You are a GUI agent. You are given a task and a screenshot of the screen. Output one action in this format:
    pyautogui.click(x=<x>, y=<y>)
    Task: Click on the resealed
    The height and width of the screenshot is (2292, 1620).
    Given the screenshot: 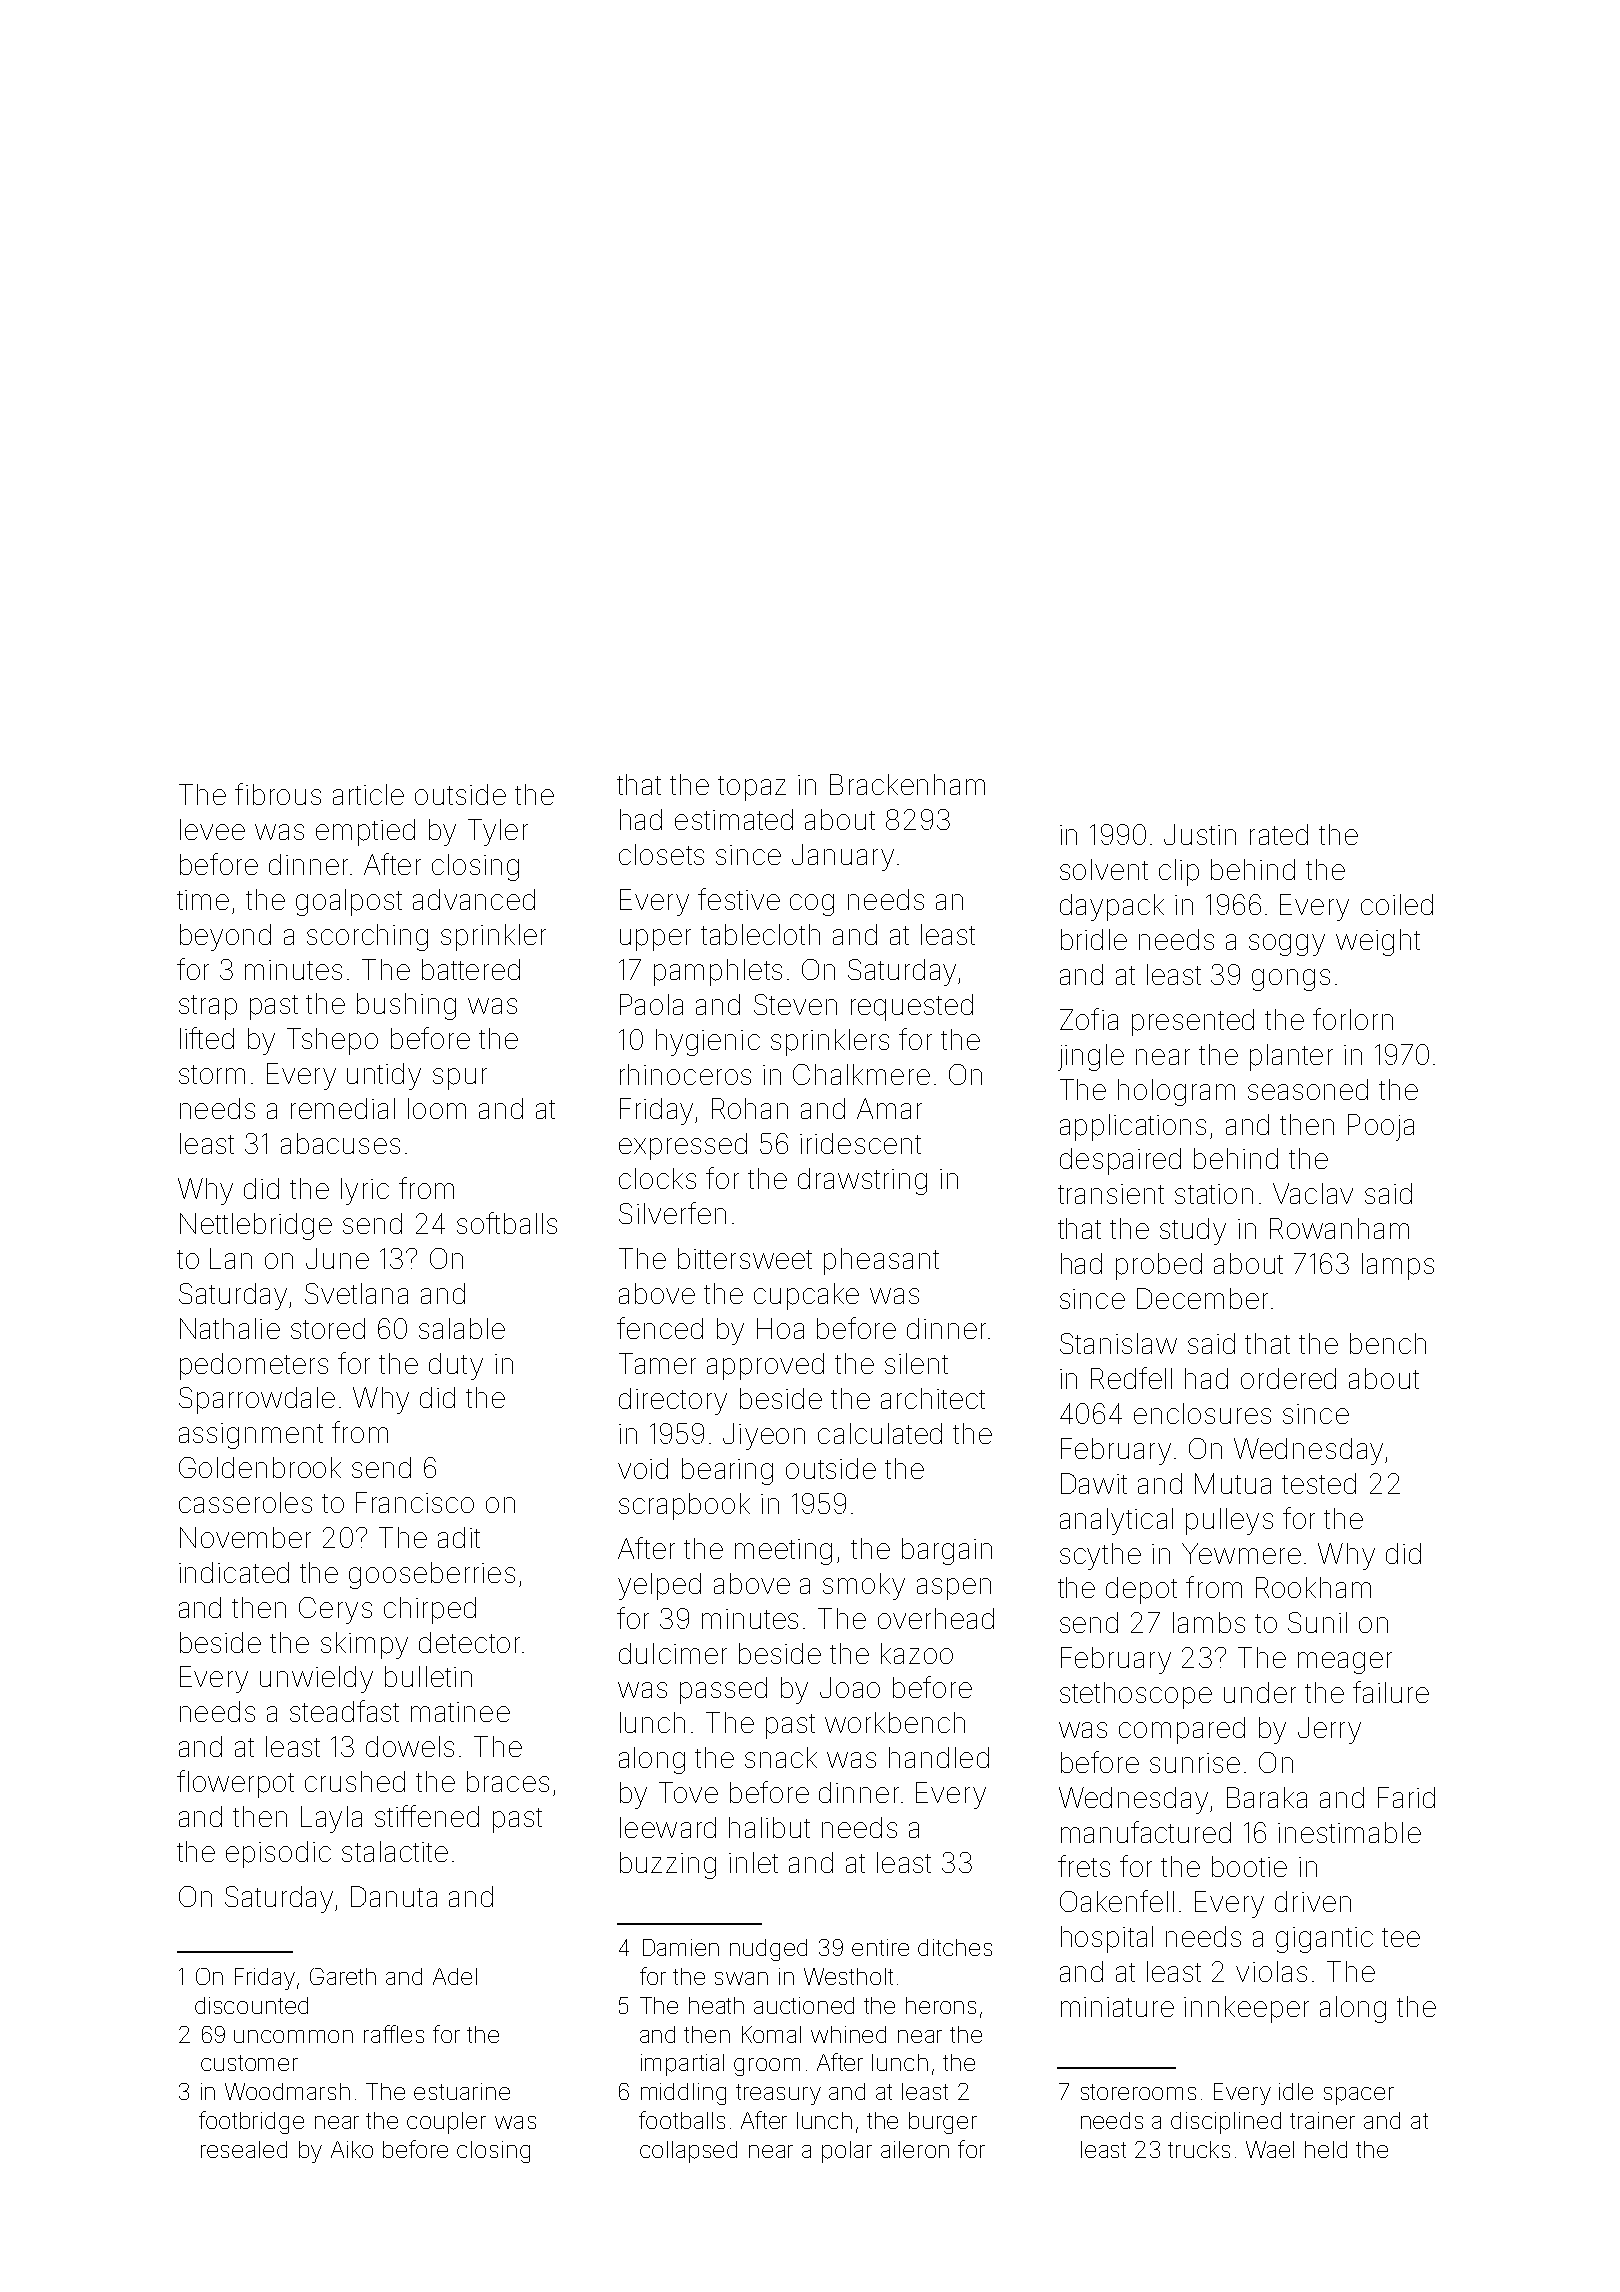 What is the action you would take?
    pyautogui.click(x=244, y=2149)
